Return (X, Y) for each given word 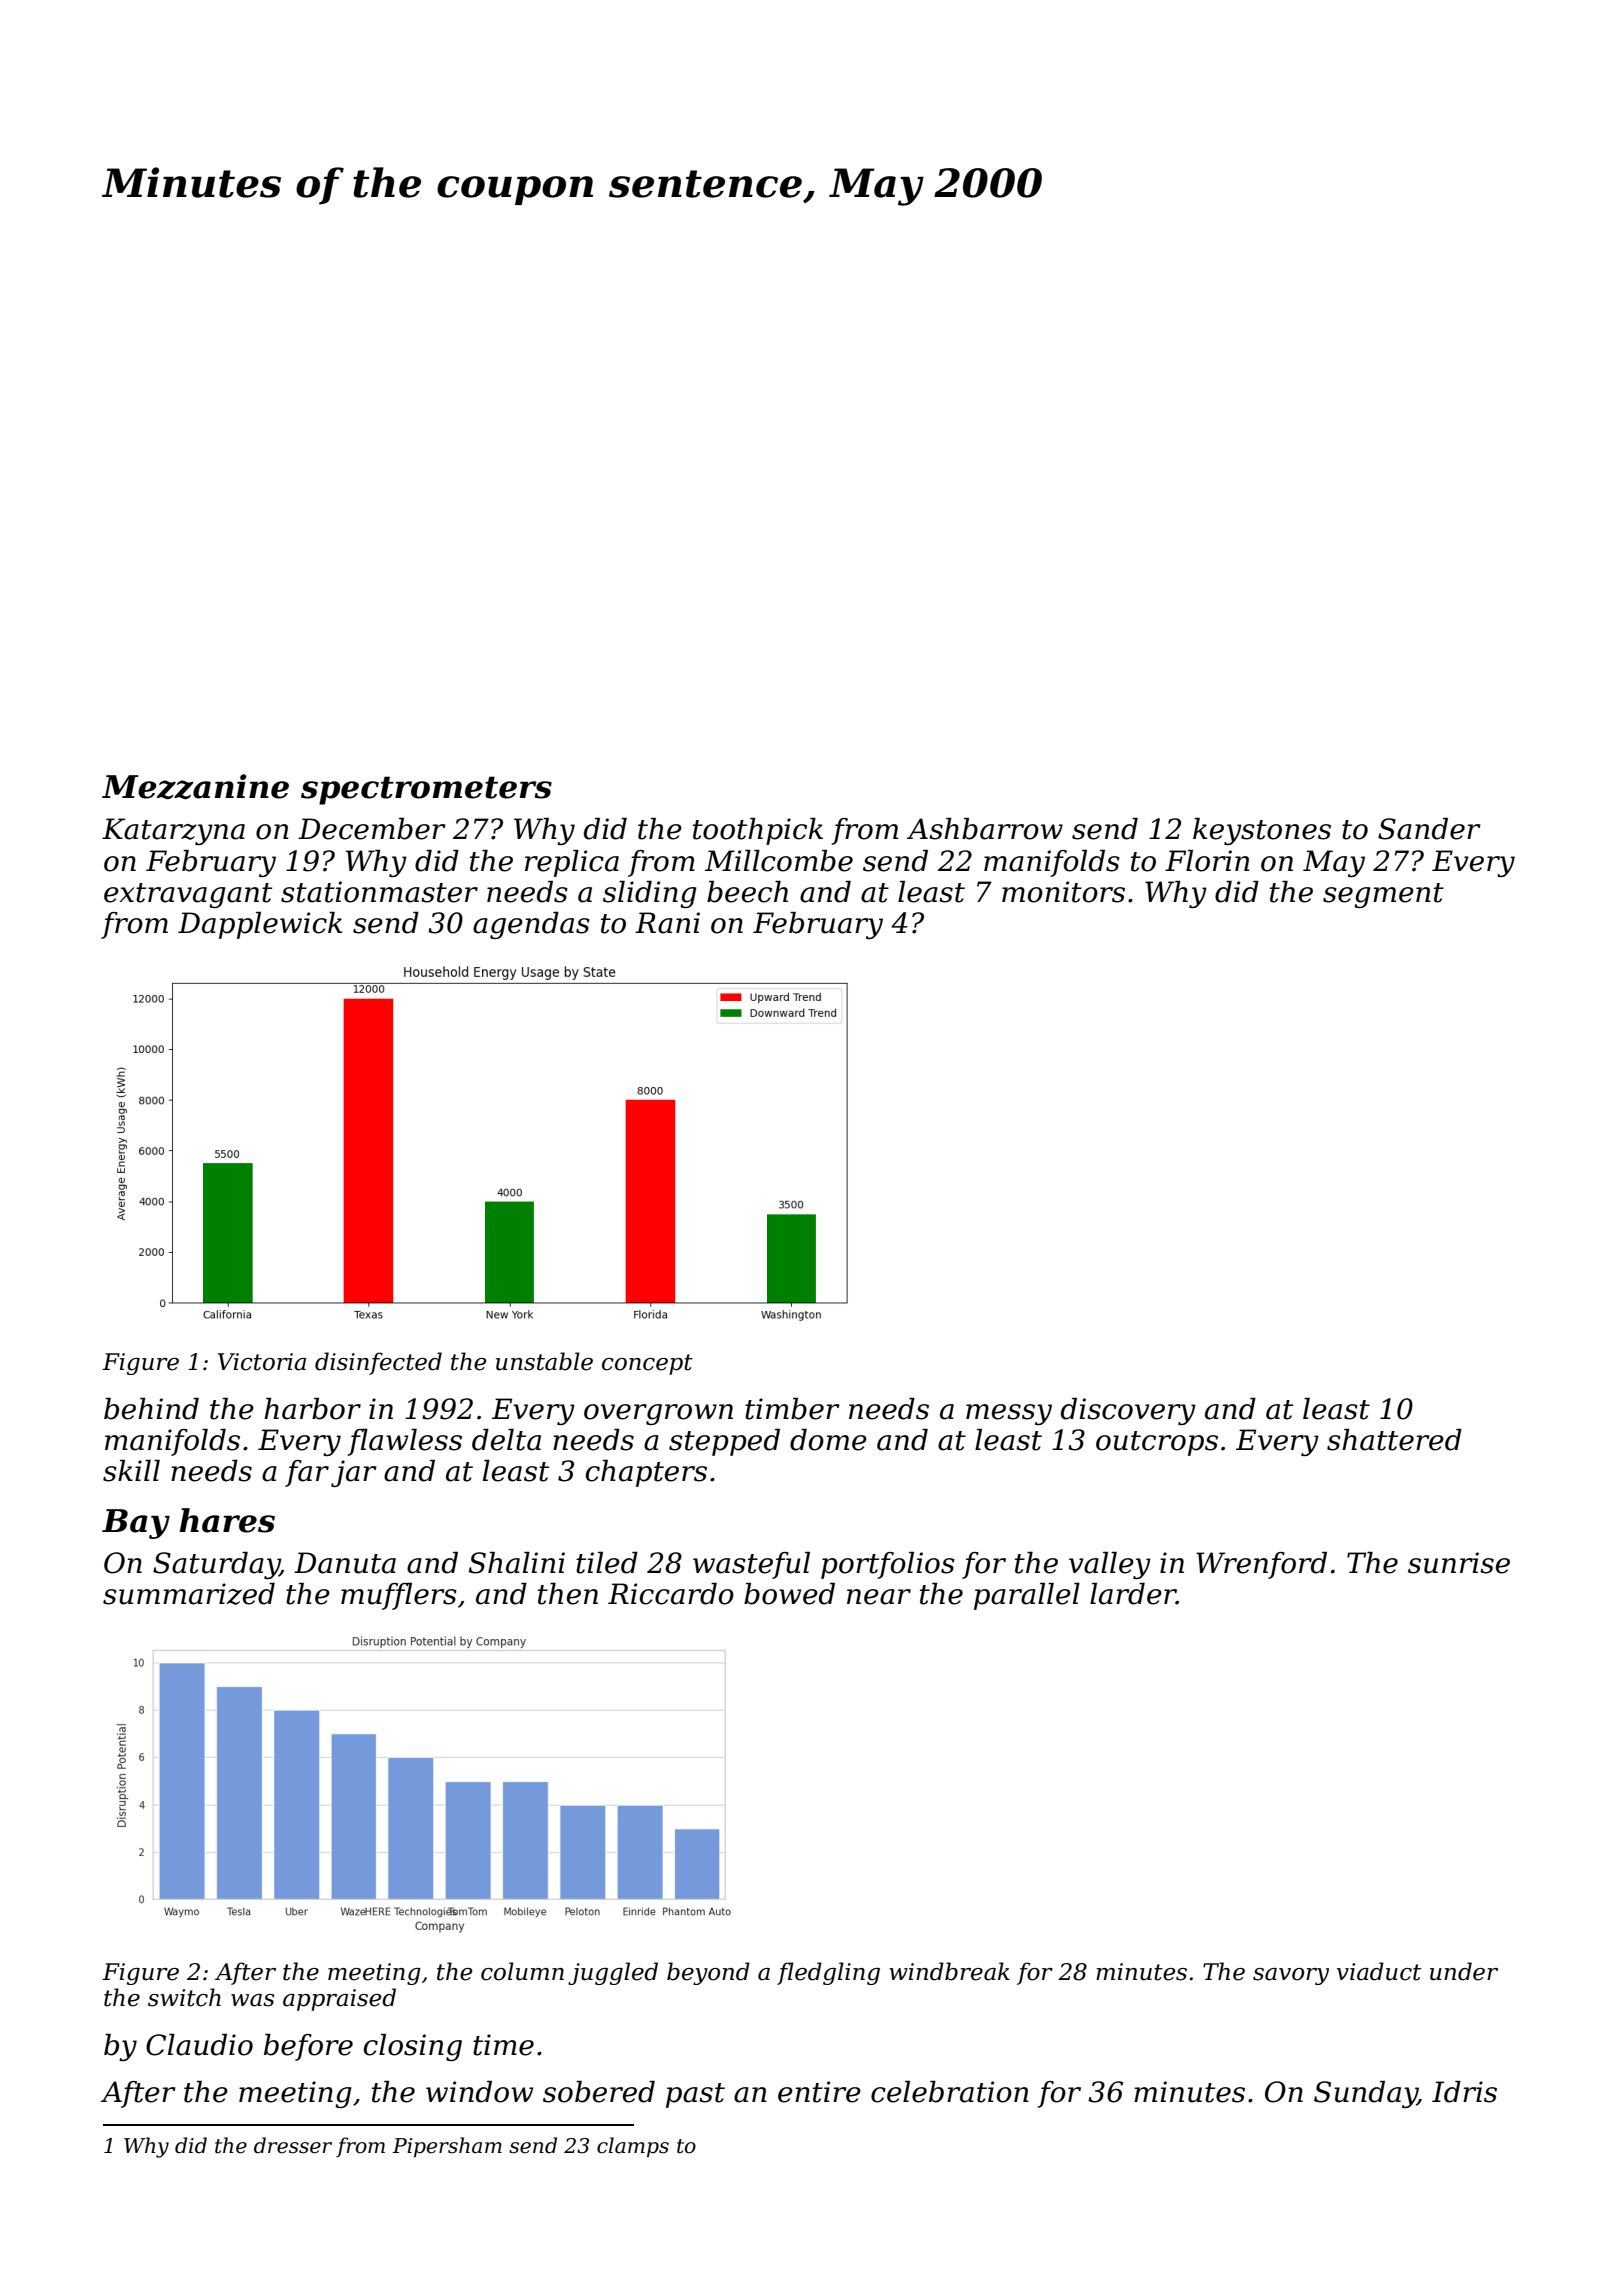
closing (413, 2047)
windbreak (949, 1971)
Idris (1464, 2092)
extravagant (188, 895)
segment (1383, 895)
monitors (1063, 892)
